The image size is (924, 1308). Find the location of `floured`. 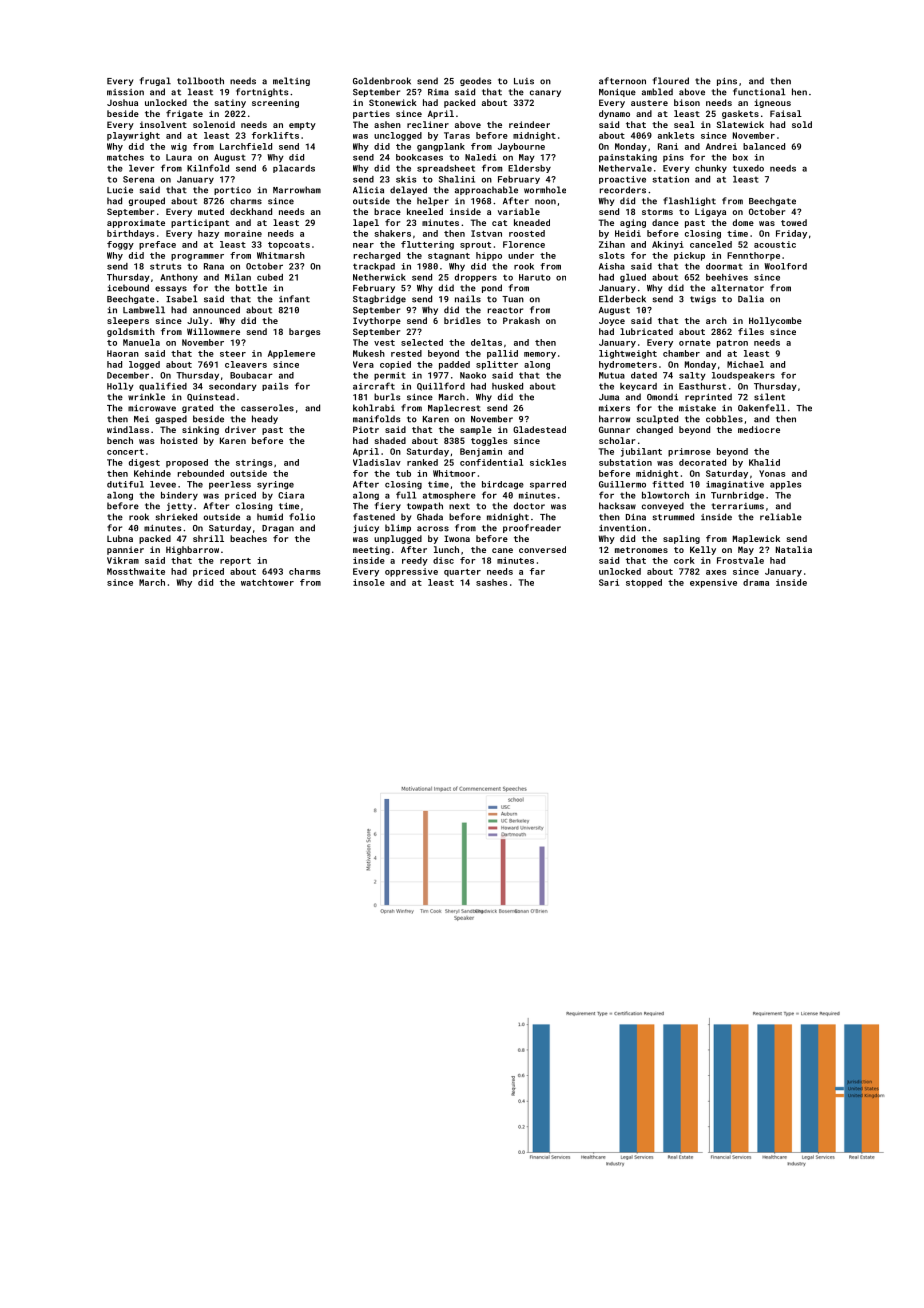

floured is located at coordinates (671, 81).
